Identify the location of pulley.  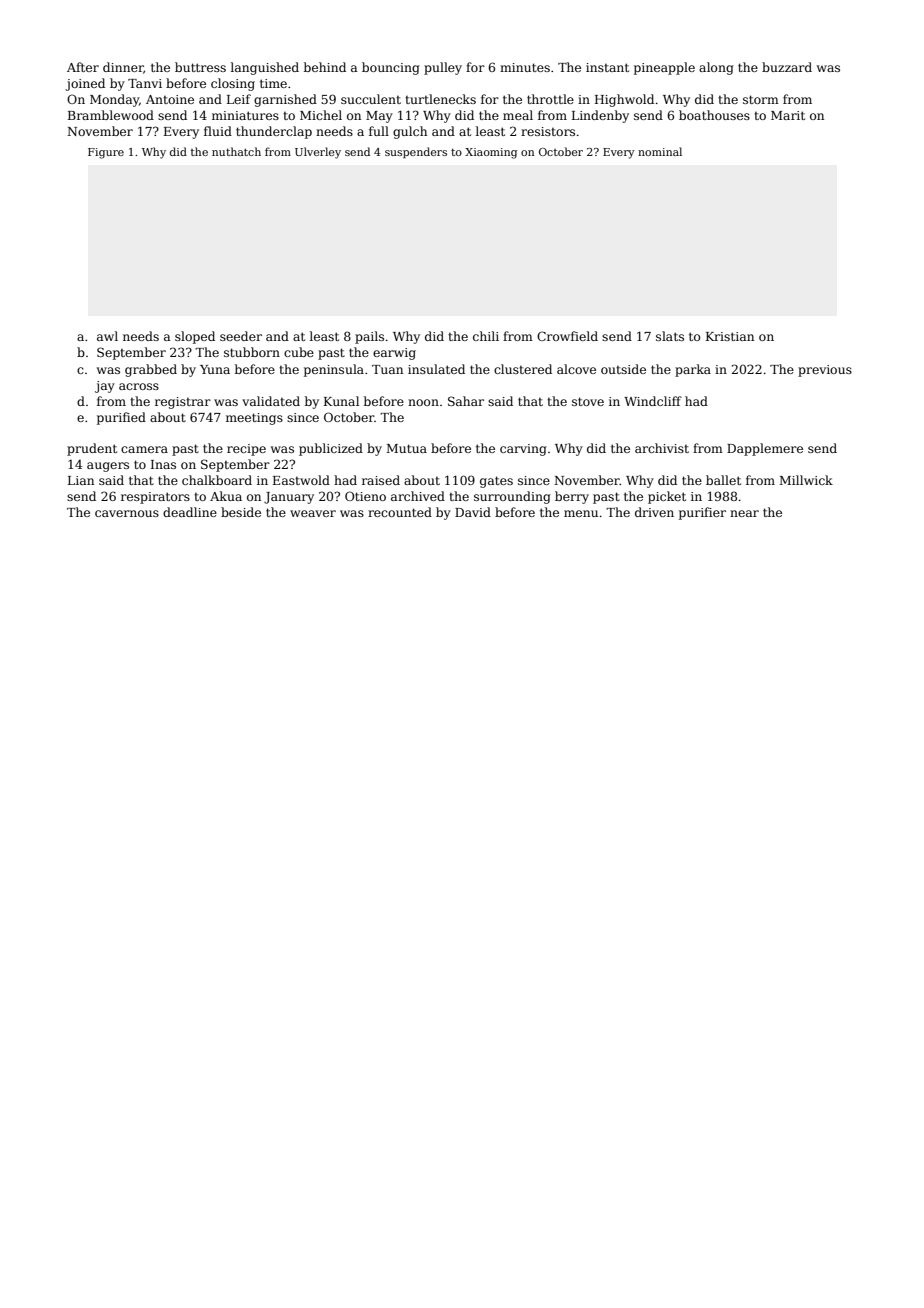
(443, 68).
